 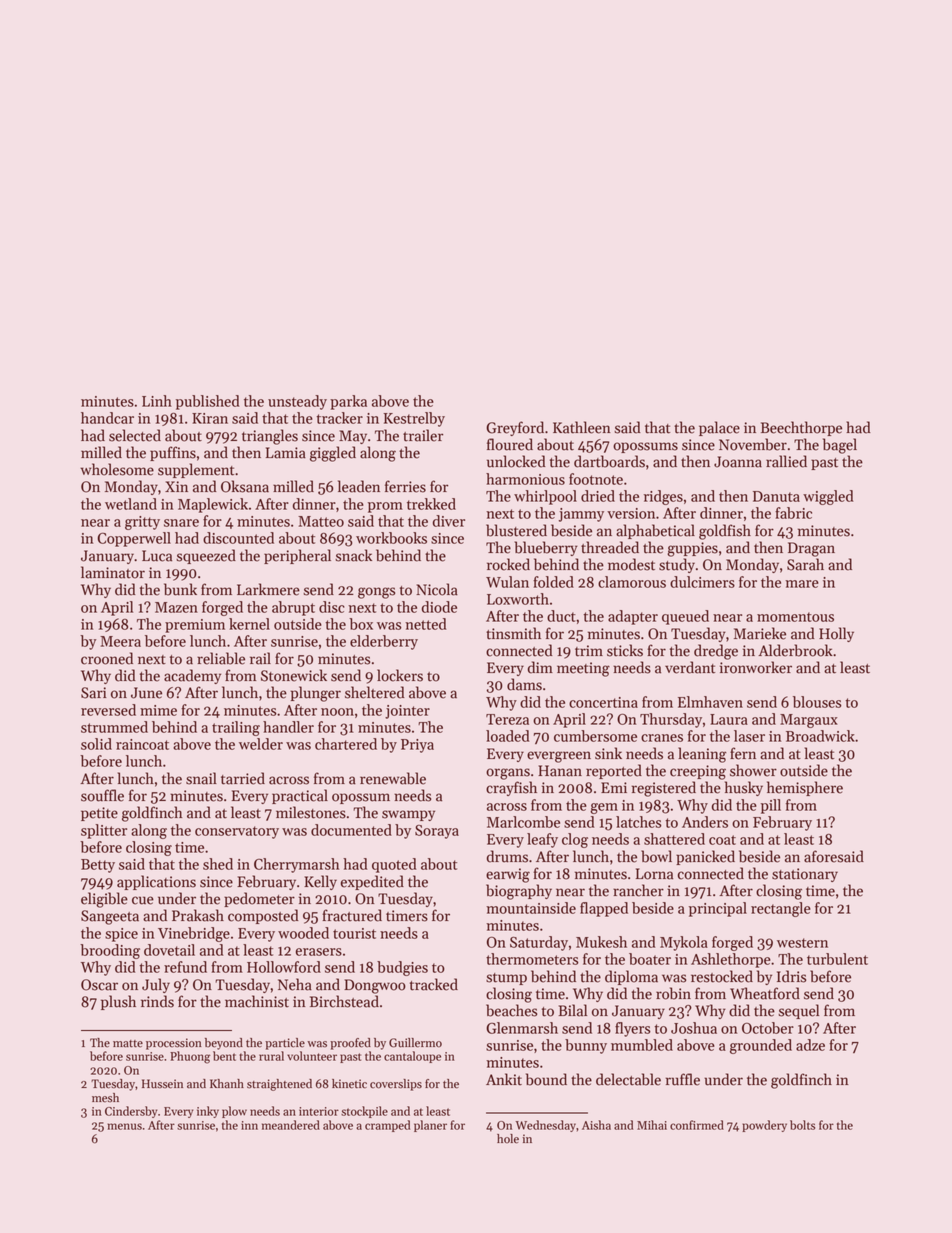 I want to click on conservatory, so click(x=237, y=832).
